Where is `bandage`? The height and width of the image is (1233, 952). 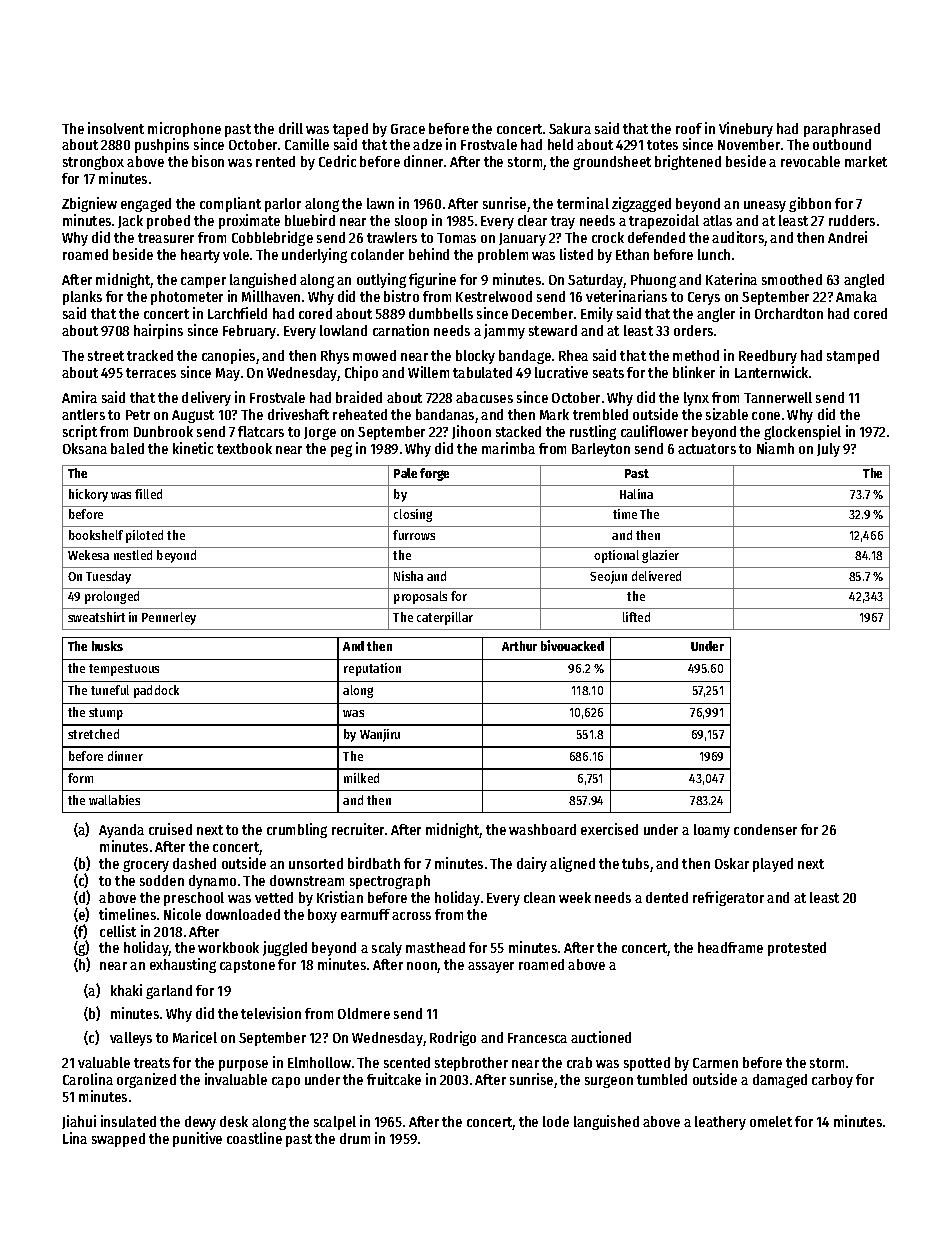
bandage is located at coordinates (525, 357).
